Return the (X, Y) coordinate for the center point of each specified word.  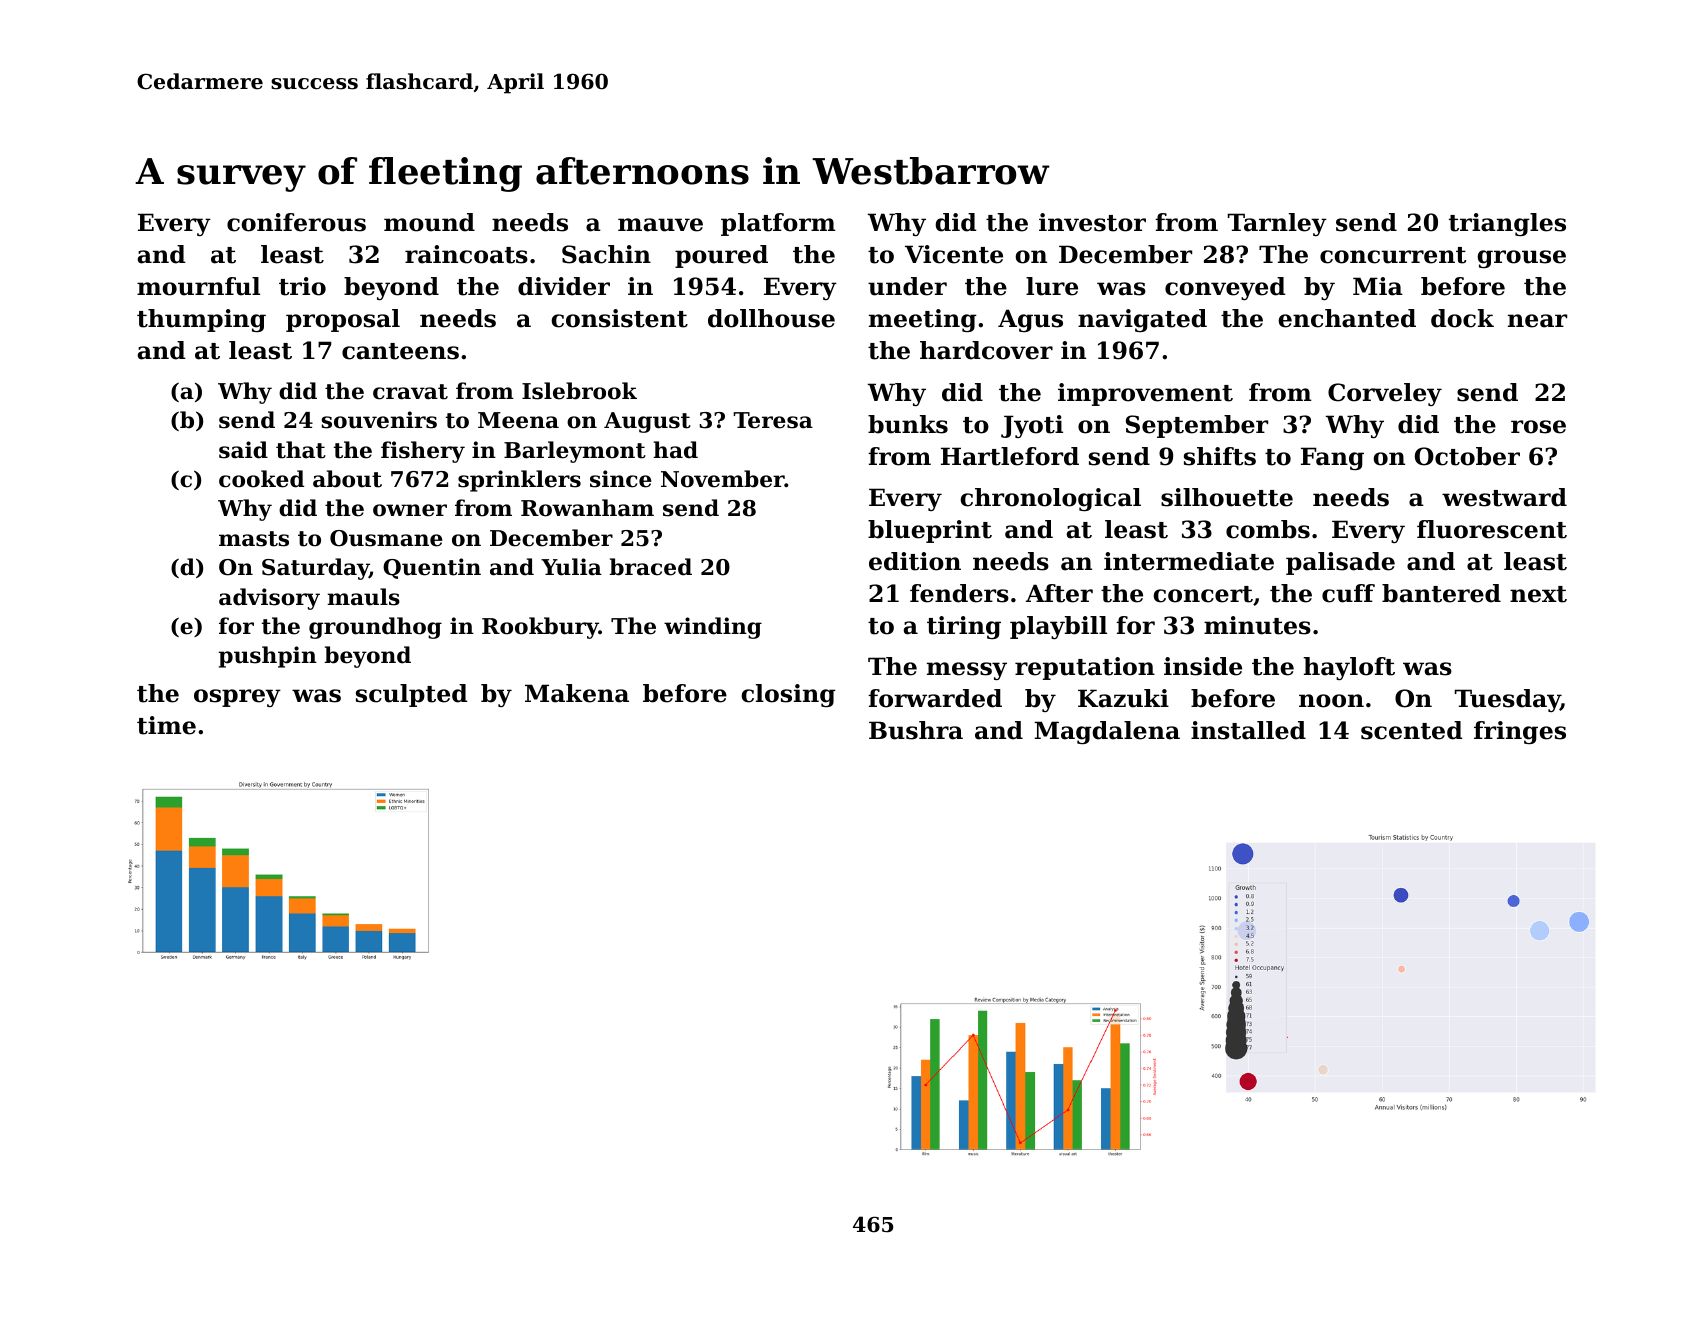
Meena (518, 420)
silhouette (1227, 497)
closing (788, 695)
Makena (577, 693)
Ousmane (386, 538)
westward (1504, 497)
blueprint (930, 531)
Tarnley (1277, 224)
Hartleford (1010, 456)
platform (778, 224)
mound (429, 222)
